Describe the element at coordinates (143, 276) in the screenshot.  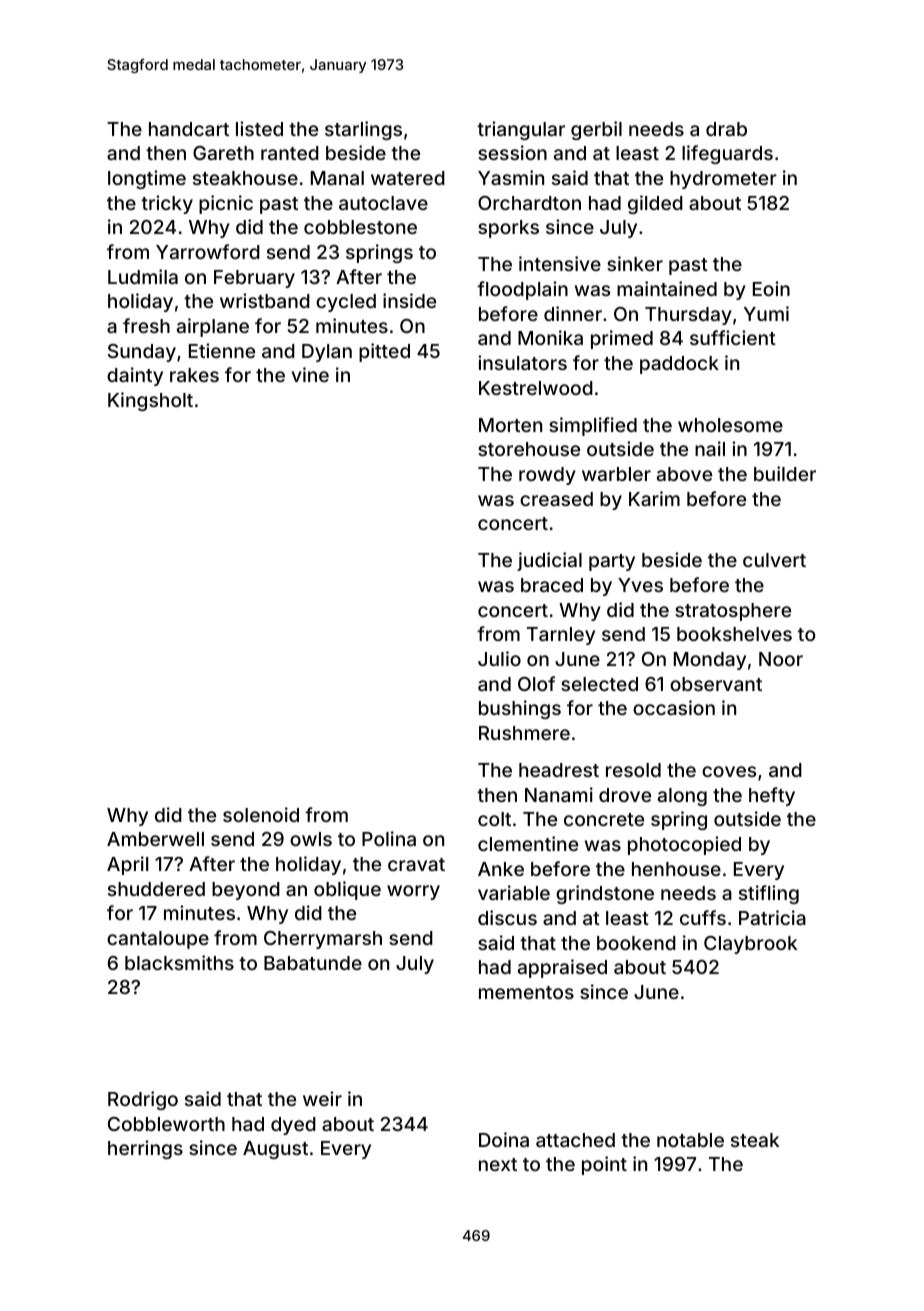
I see `Ludmila` at that location.
